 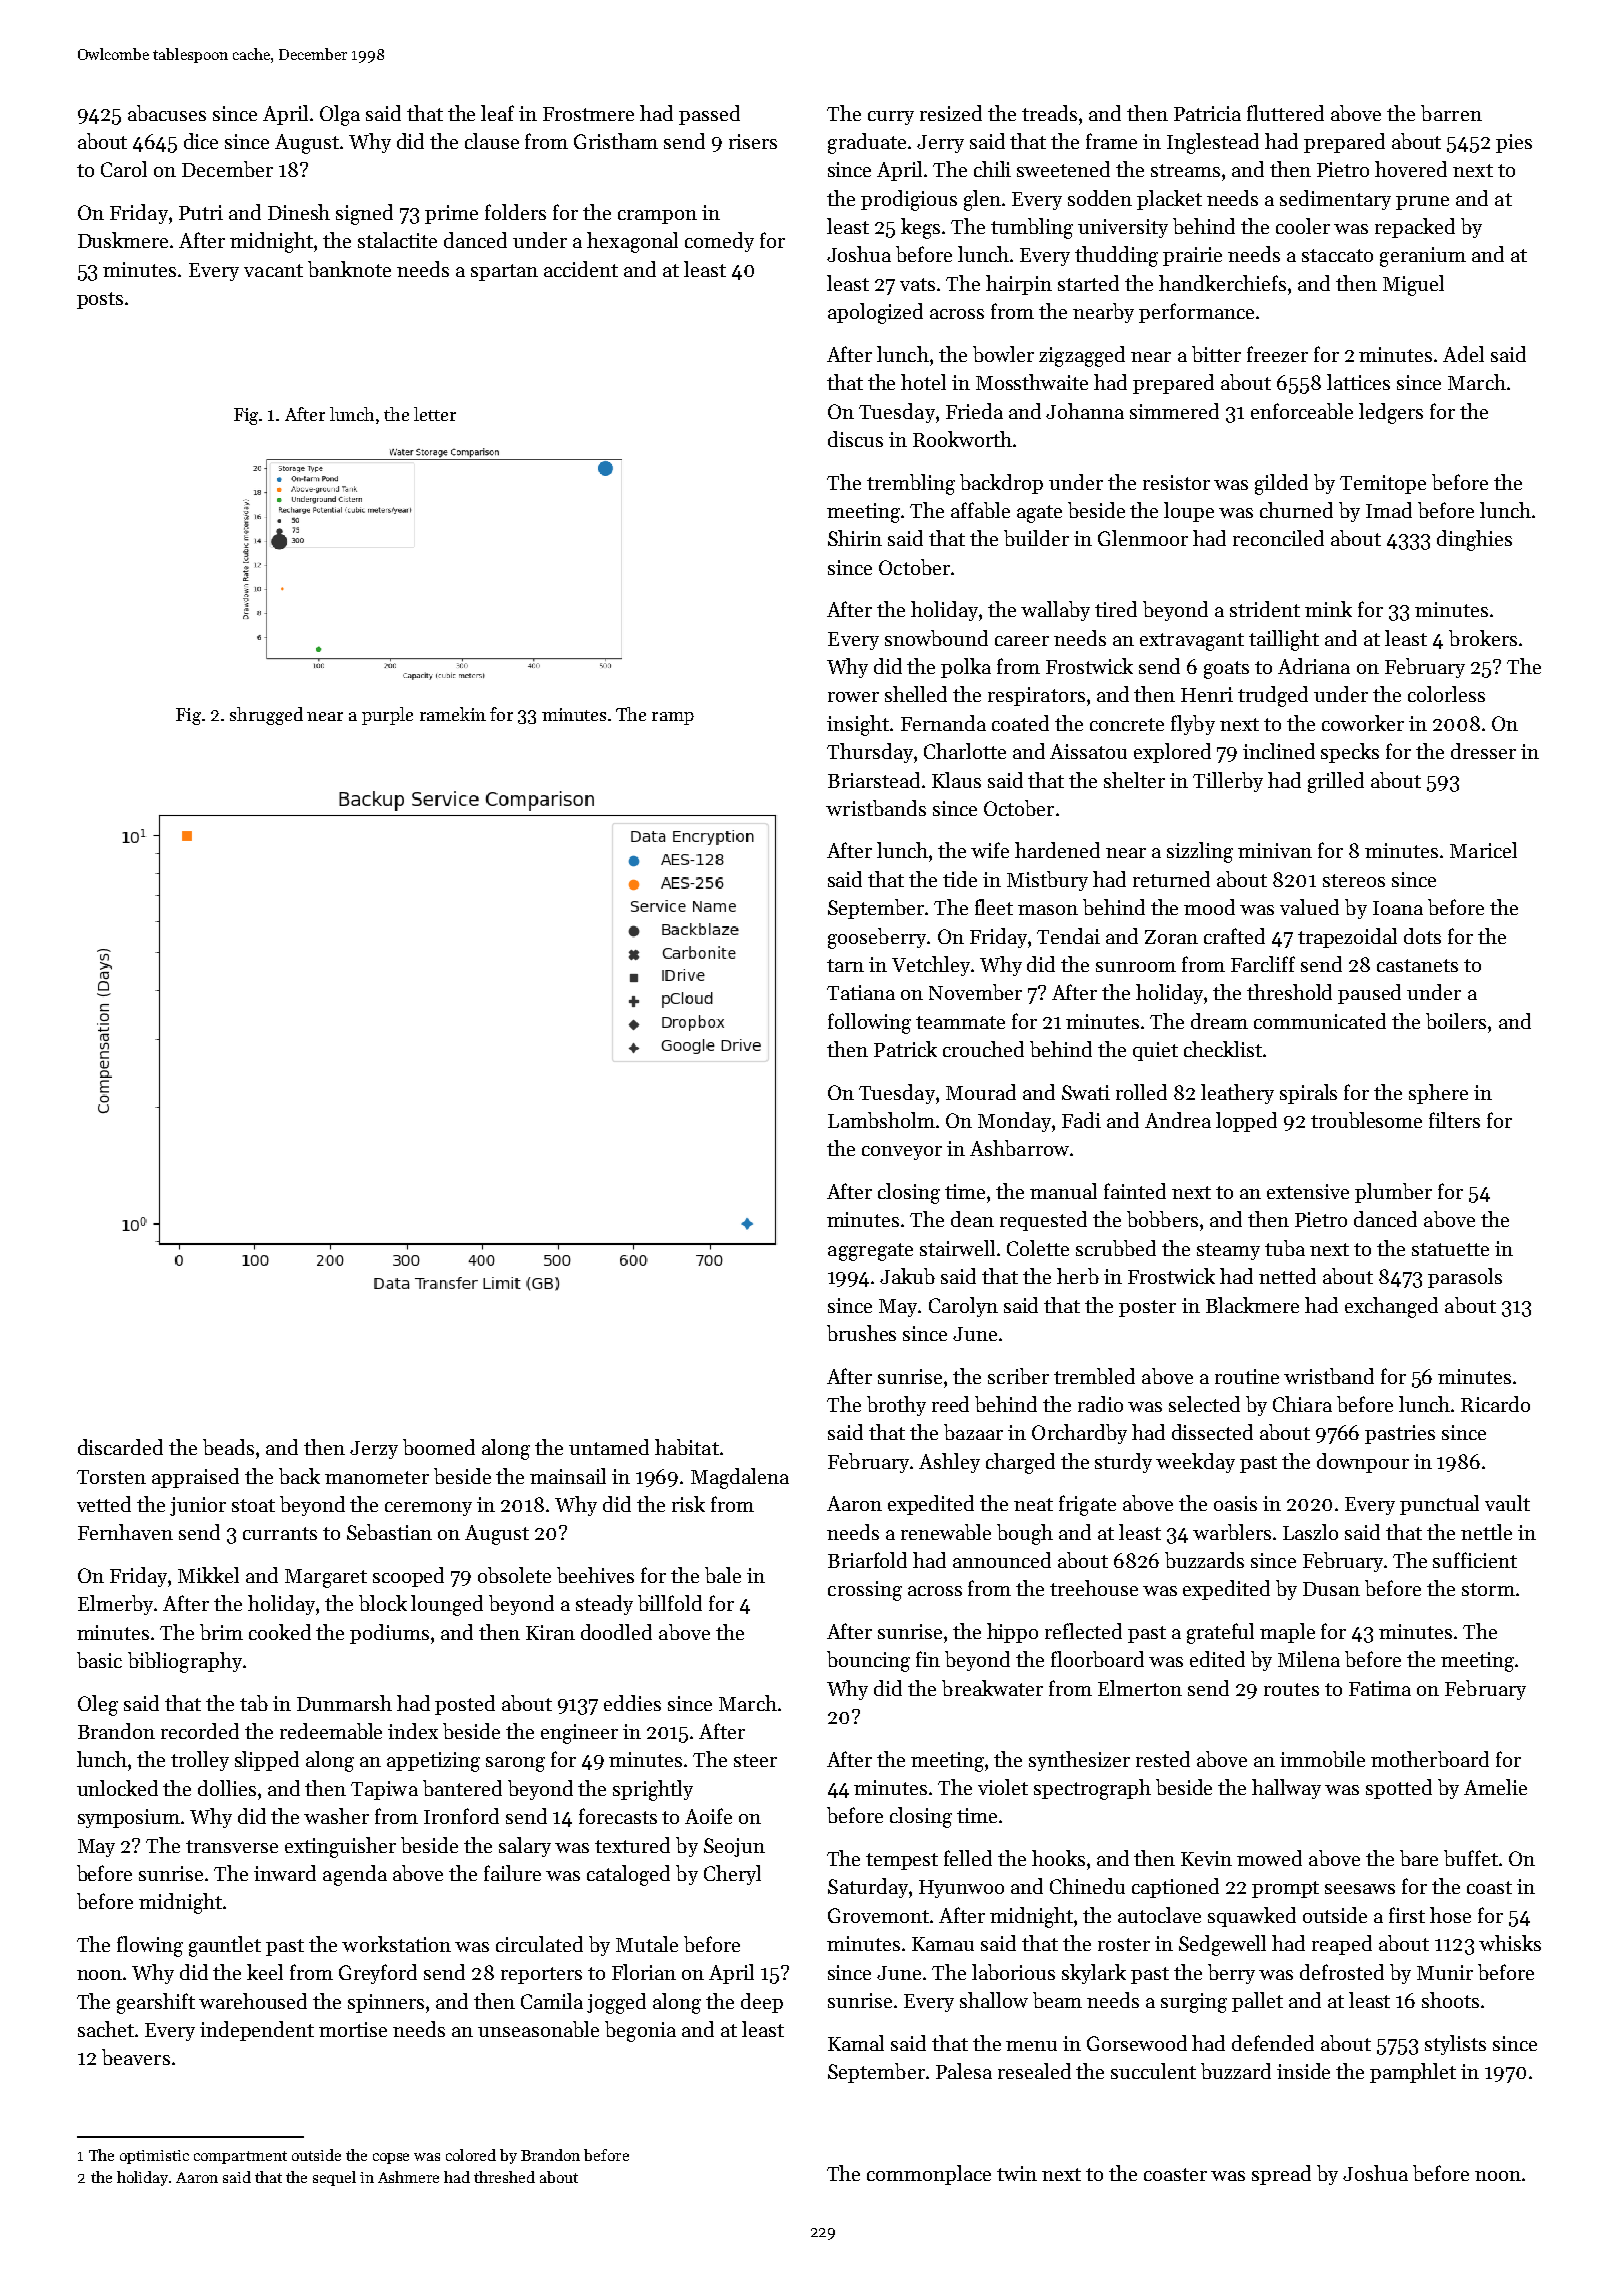 What do you see at coordinates (1391, 1307) in the screenshot?
I see `exchanged` at bounding box center [1391, 1307].
